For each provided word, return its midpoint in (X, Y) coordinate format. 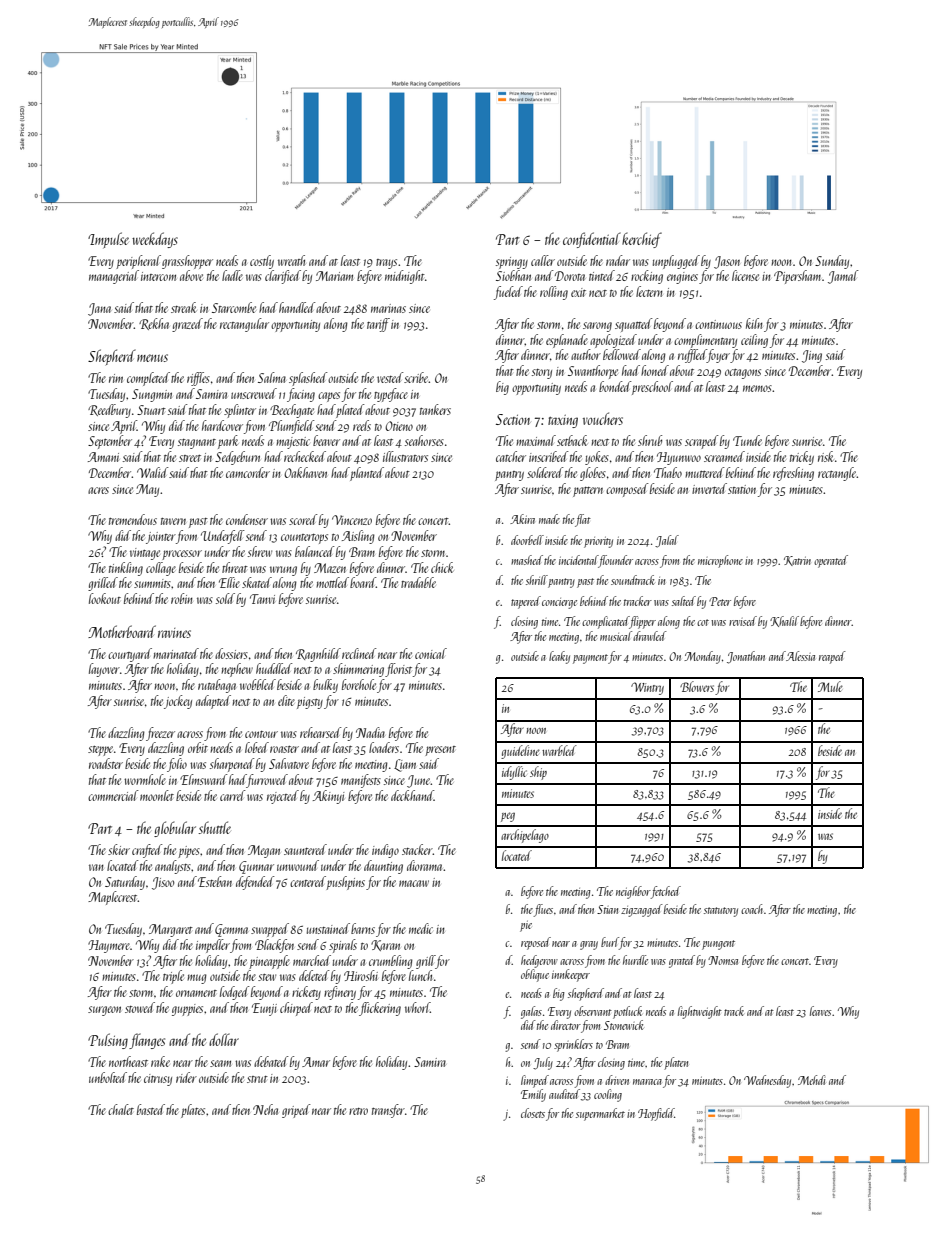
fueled (508, 293)
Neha (265, 1109)
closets (533, 1113)
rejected (283, 797)
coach (752, 909)
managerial (114, 277)
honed (655, 370)
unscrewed (254, 393)
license (745, 275)
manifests (361, 781)
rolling (554, 293)
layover (104, 670)
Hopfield (656, 1114)
